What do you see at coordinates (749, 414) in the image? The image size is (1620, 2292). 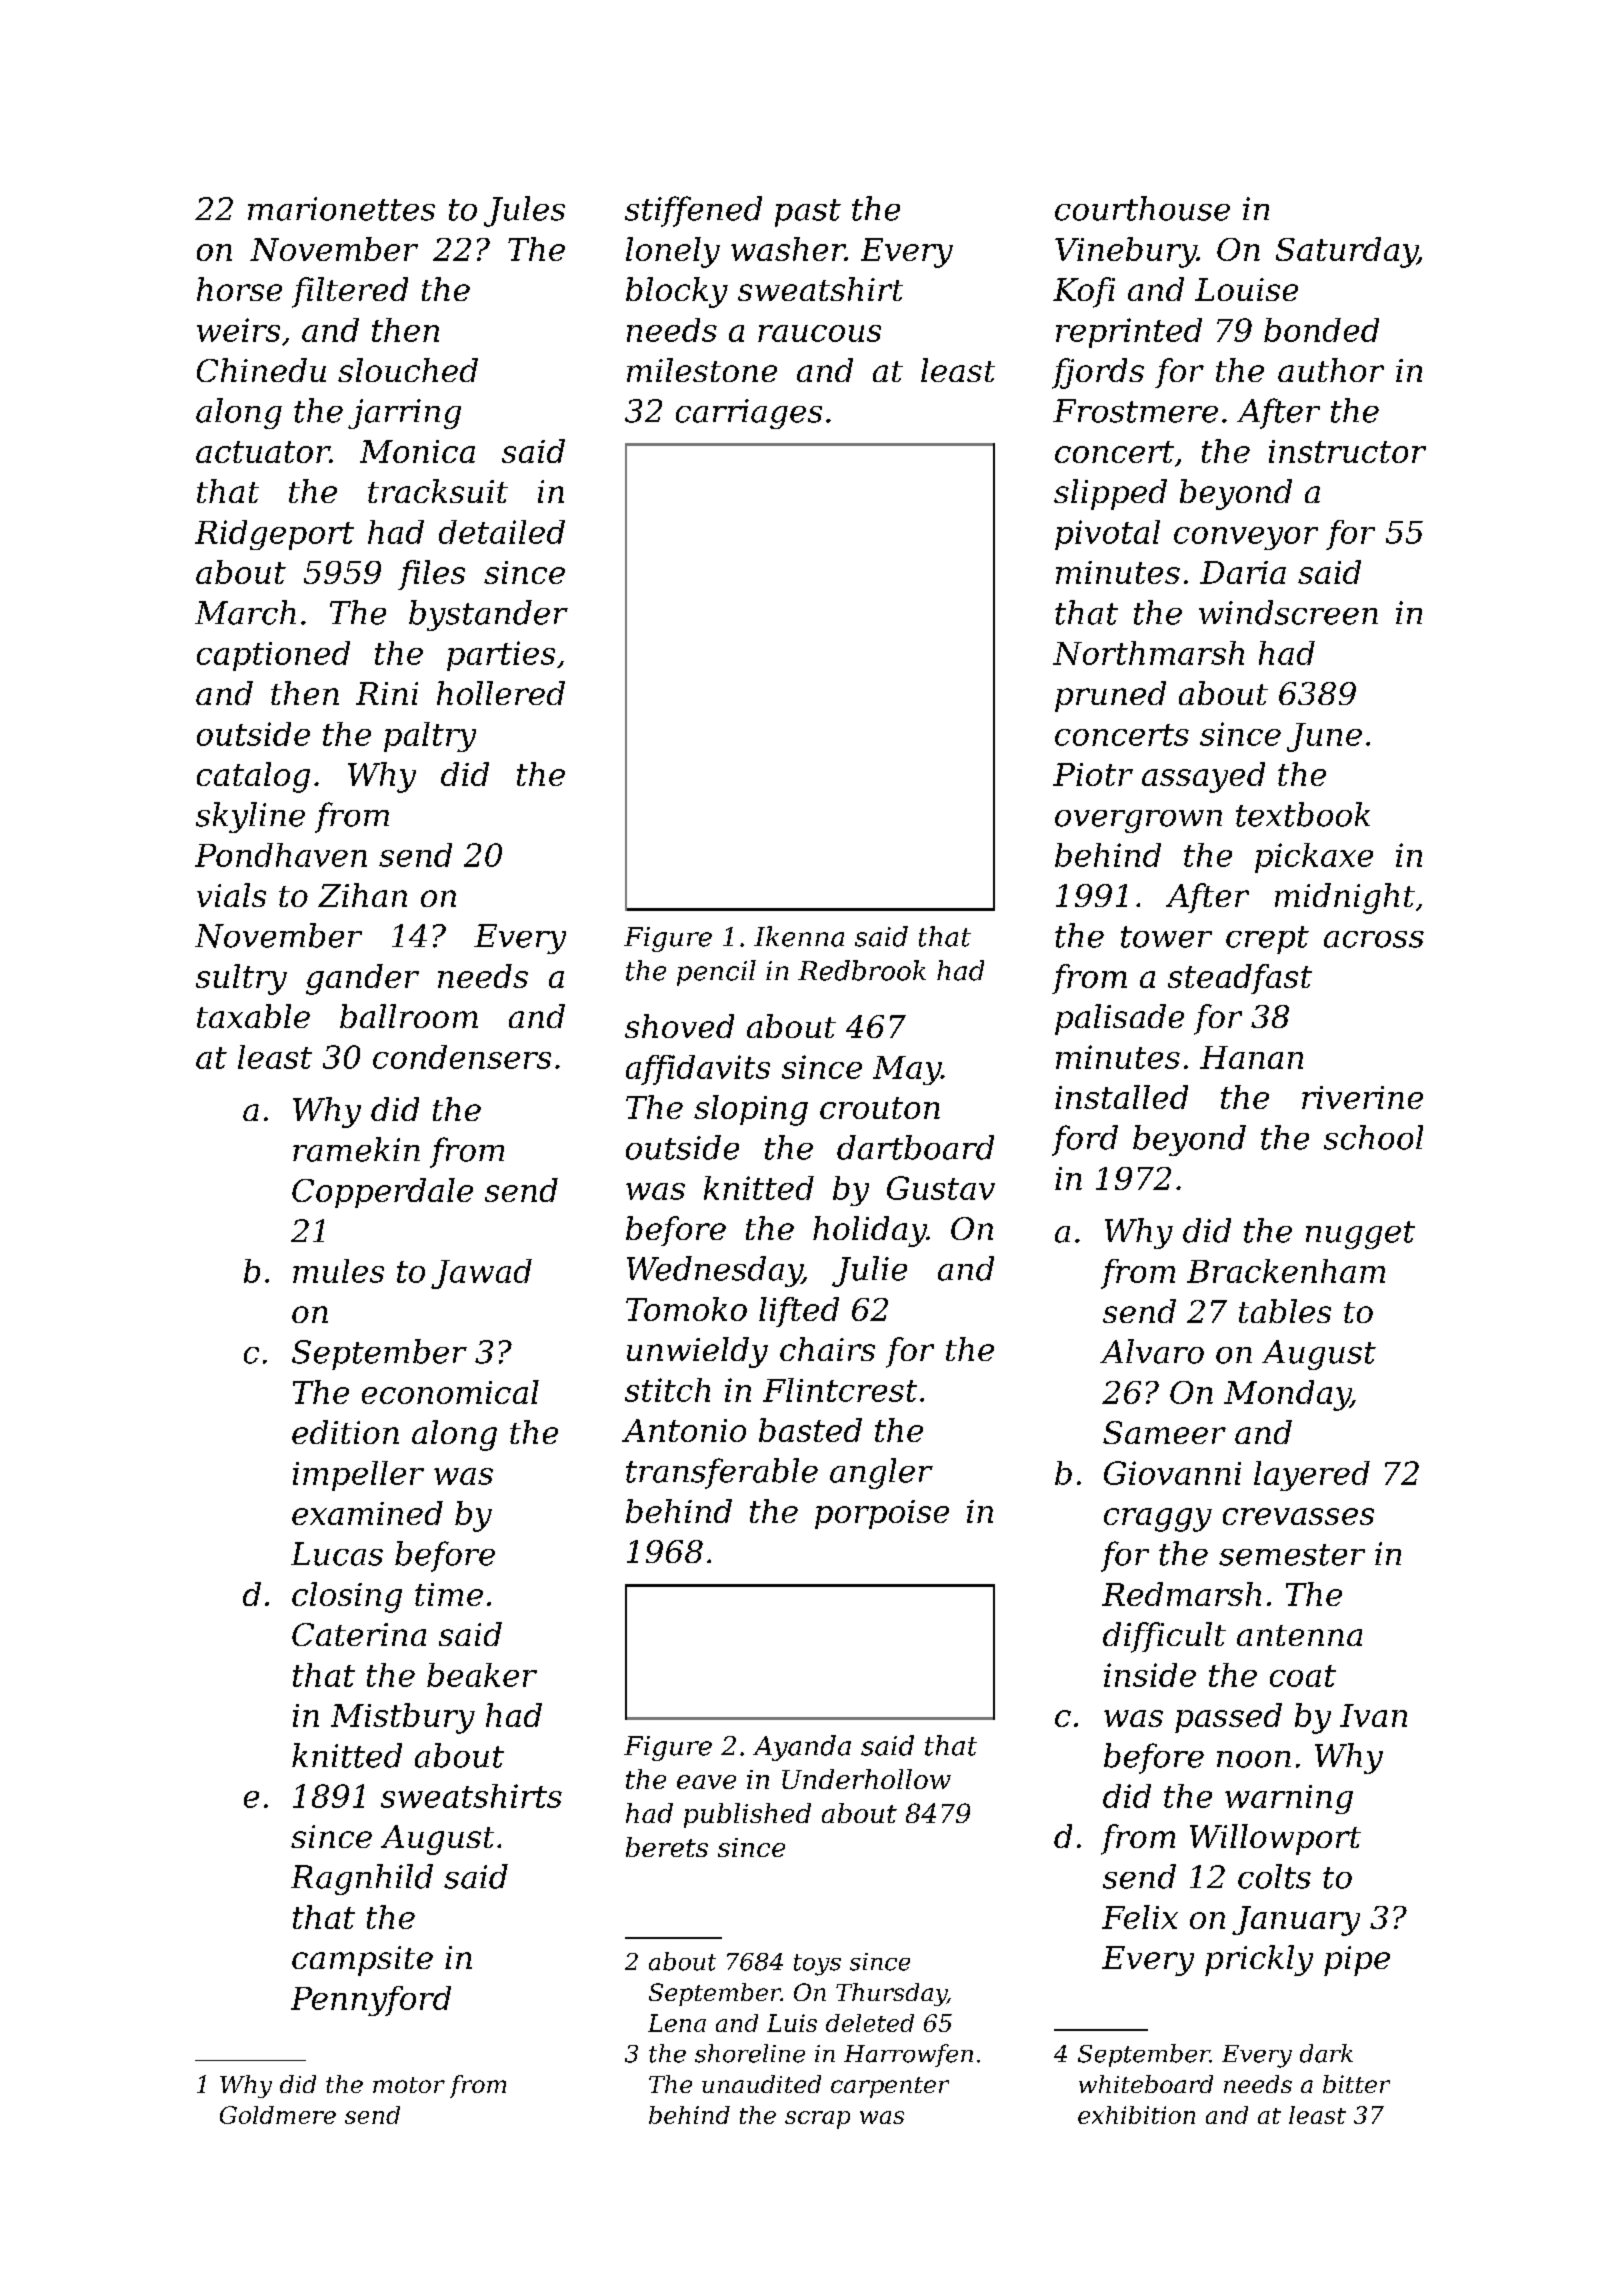 I see `carriages` at bounding box center [749, 414].
